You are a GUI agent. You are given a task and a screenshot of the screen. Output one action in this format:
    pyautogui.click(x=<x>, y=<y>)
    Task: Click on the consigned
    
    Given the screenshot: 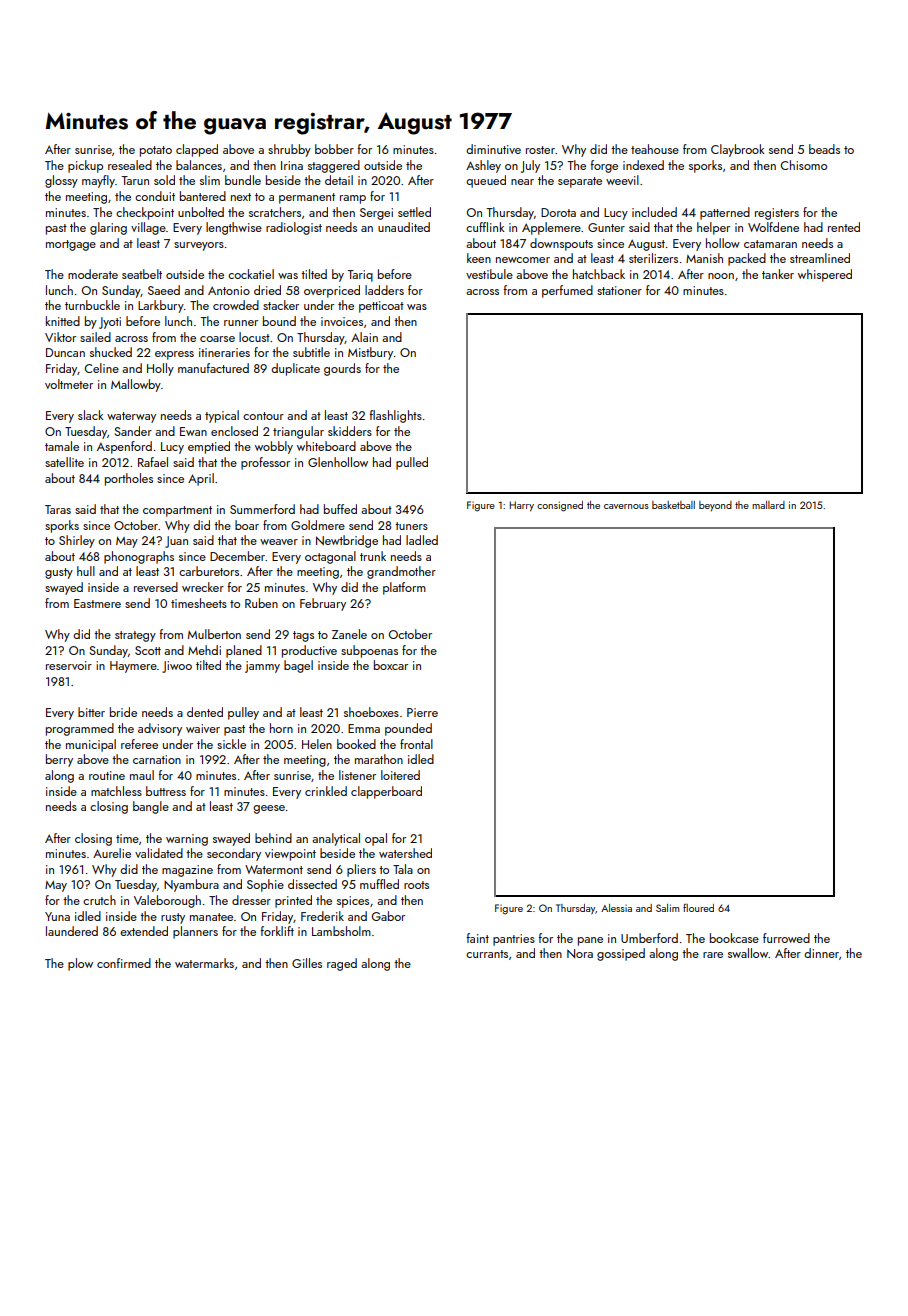 What is the action you would take?
    pyautogui.click(x=560, y=506)
